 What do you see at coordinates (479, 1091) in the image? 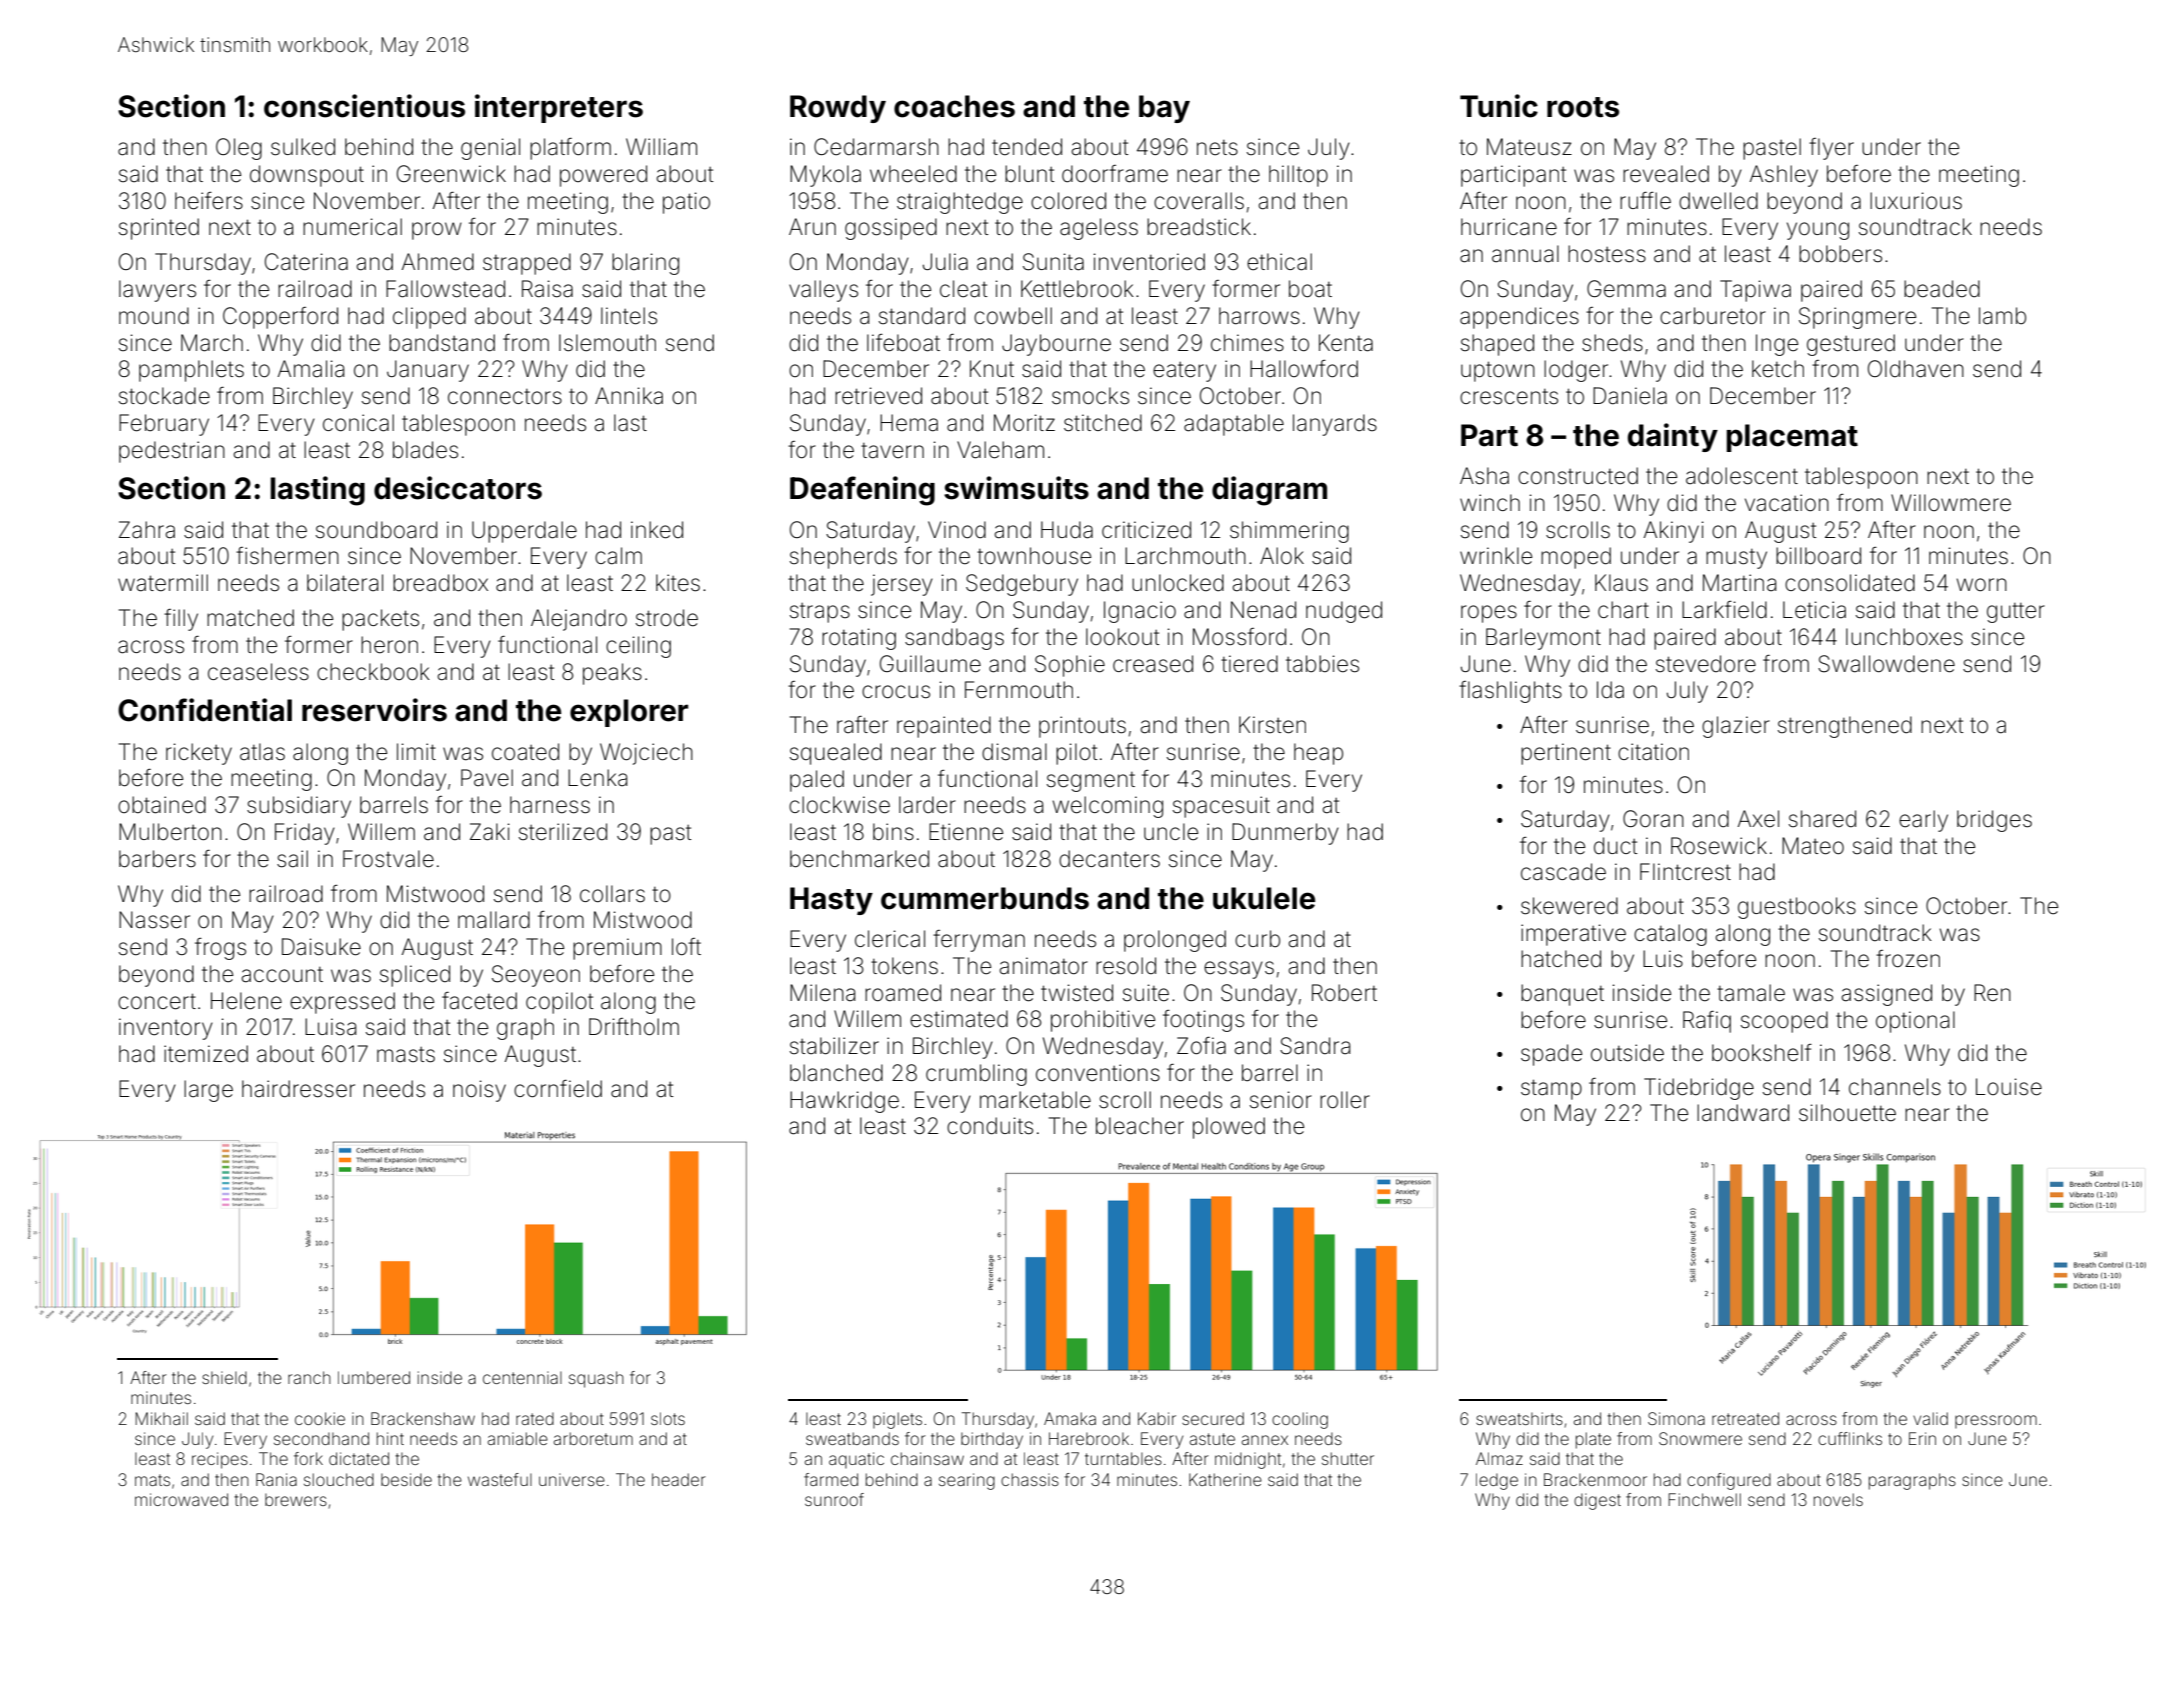
I see `noisy` at bounding box center [479, 1091].
